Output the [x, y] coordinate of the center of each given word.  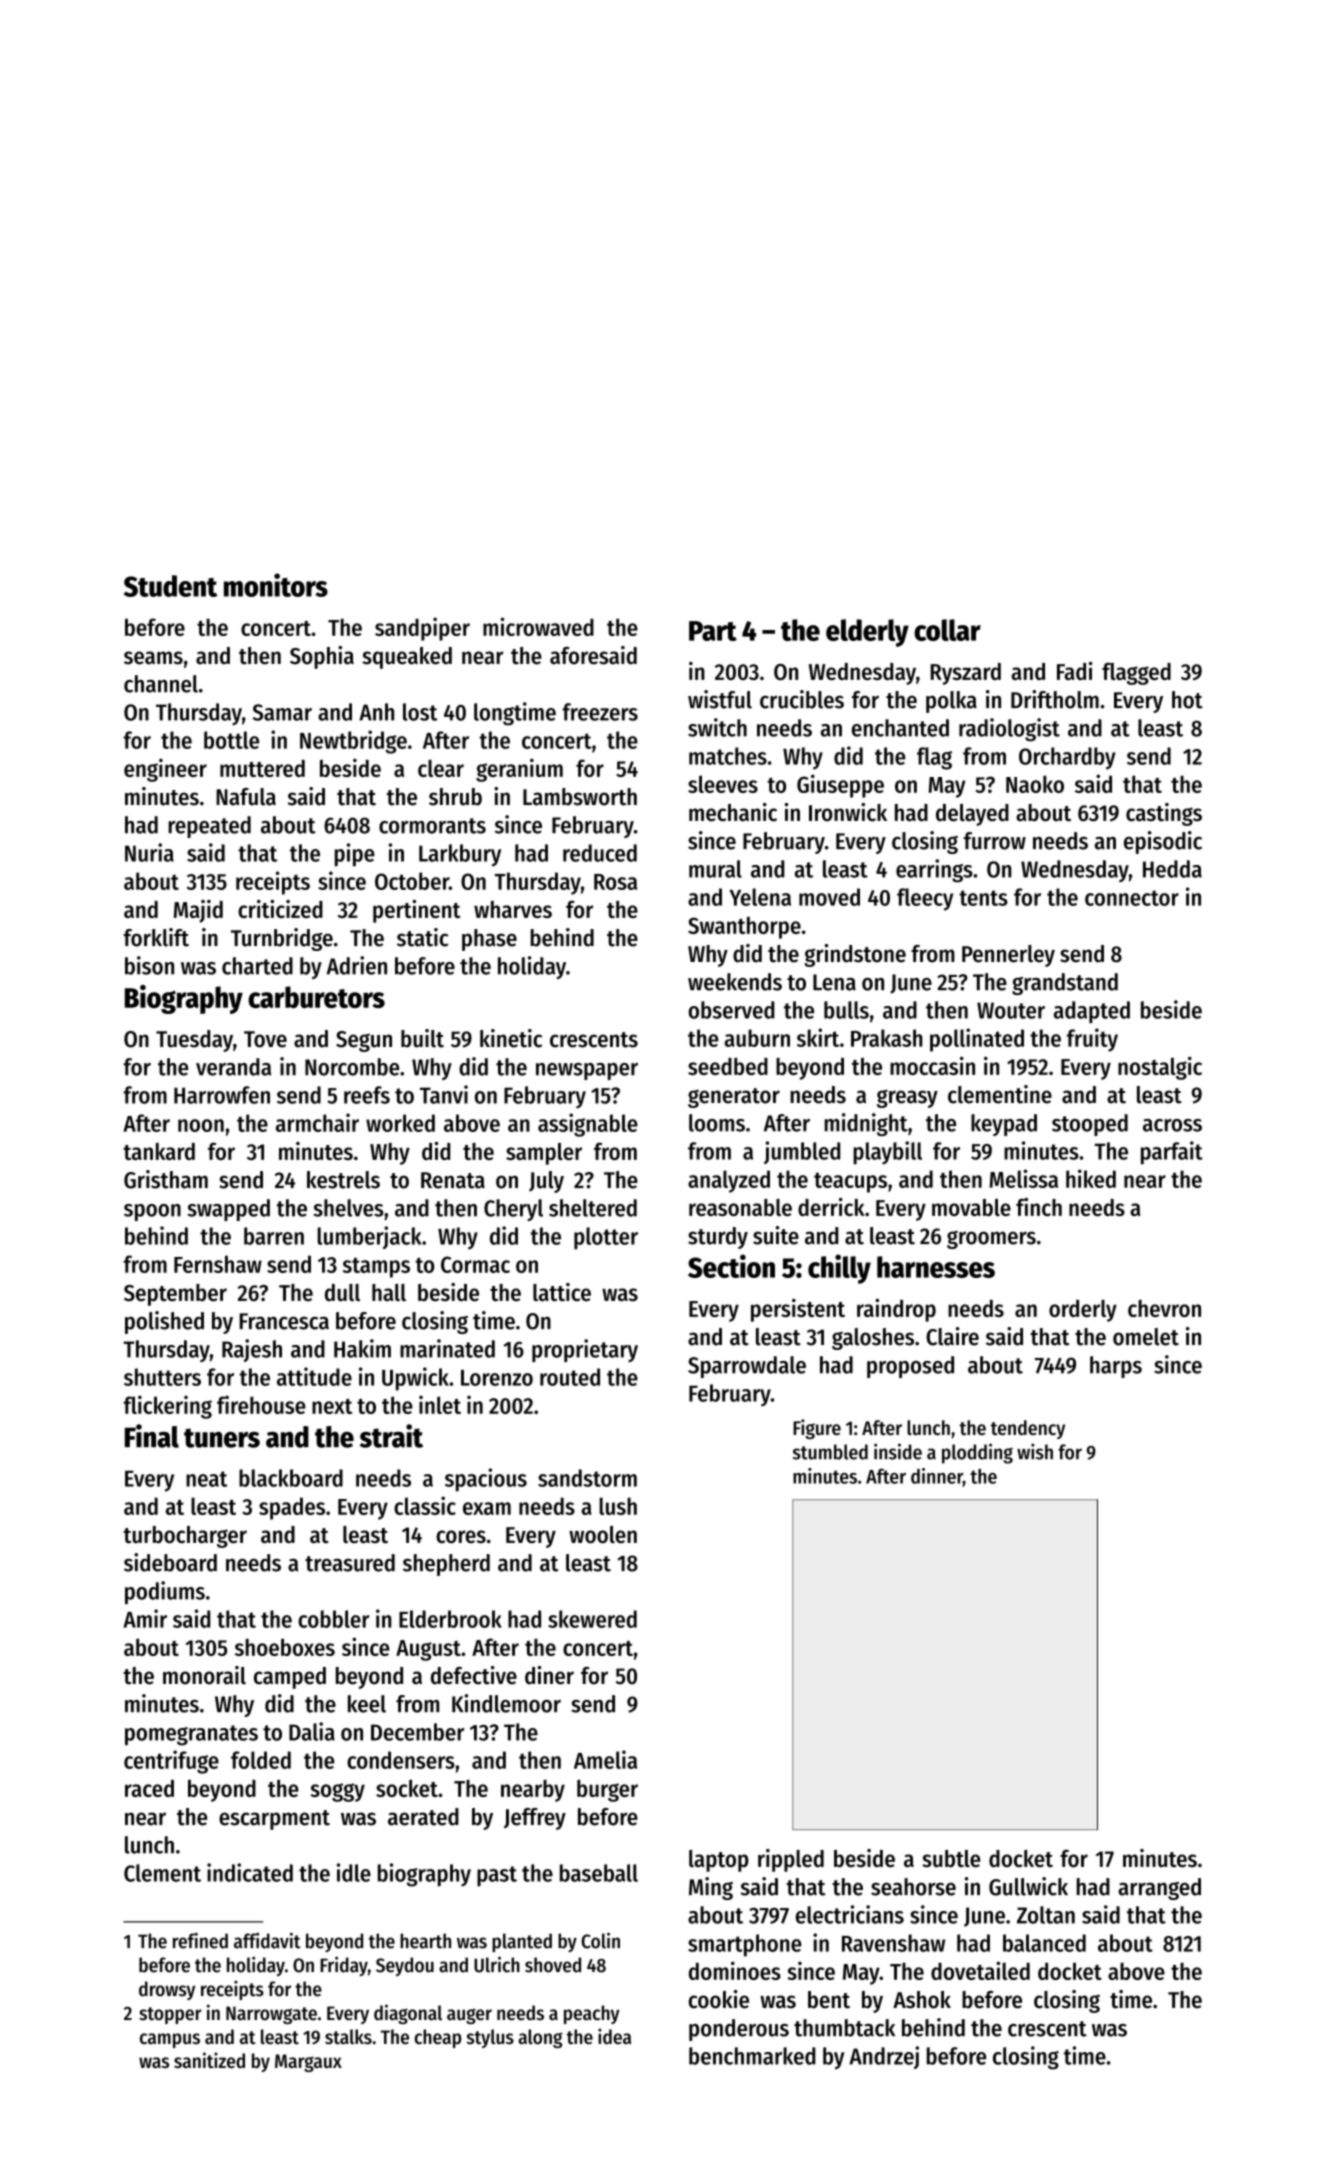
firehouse [261, 1404]
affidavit [267, 1941]
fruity [1092, 1040]
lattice [562, 1292]
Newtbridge [353, 742]
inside [898, 1451]
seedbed [728, 1066]
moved [829, 897]
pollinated [977, 1040]
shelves [349, 1208]
